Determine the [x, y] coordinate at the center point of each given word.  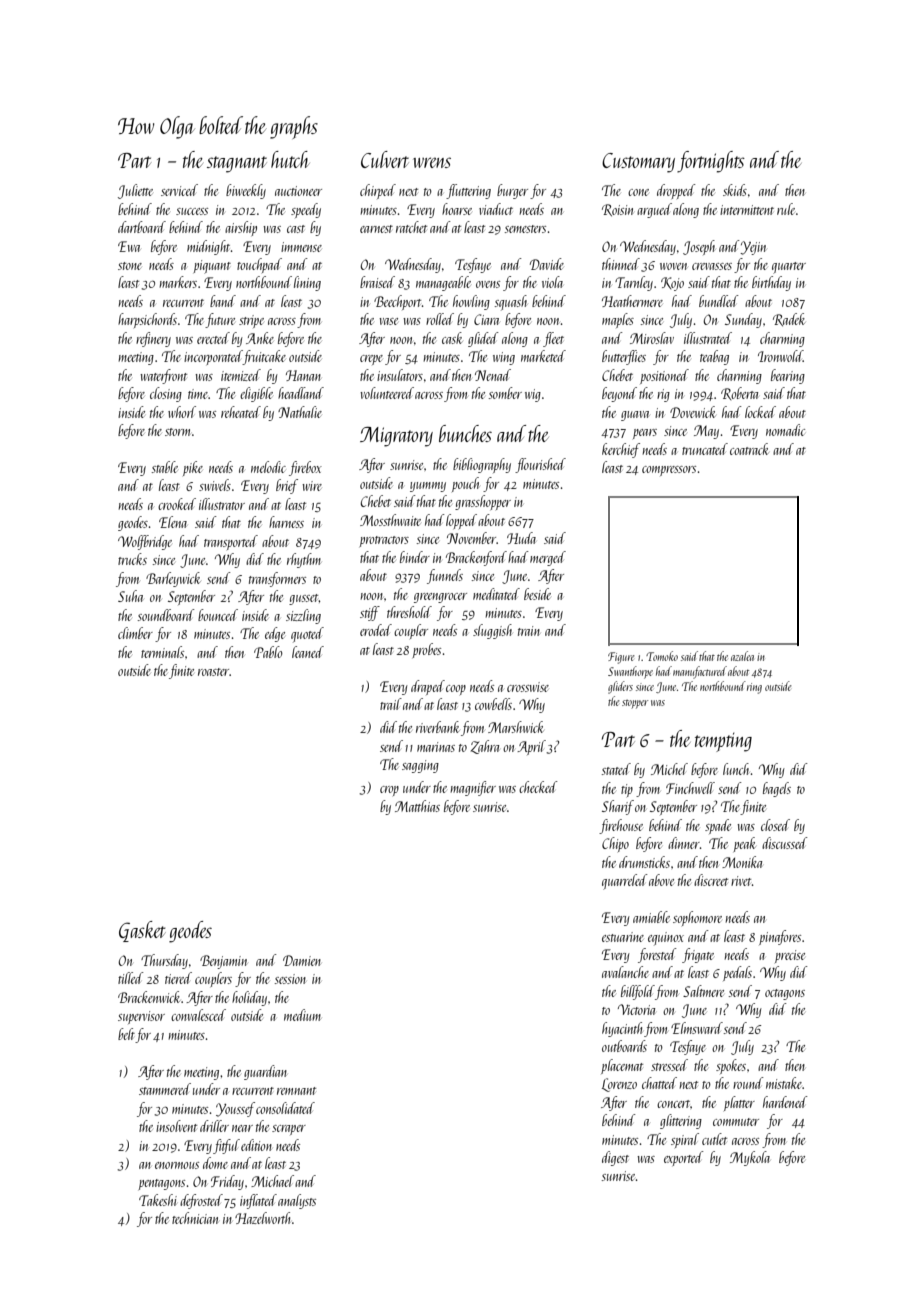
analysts [297, 1201]
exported [684, 1158]
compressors [669, 471]
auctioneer [298, 191]
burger [512, 191]
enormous [177, 1165]
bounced [218, 615]
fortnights [711, 162]
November [471, 538]
